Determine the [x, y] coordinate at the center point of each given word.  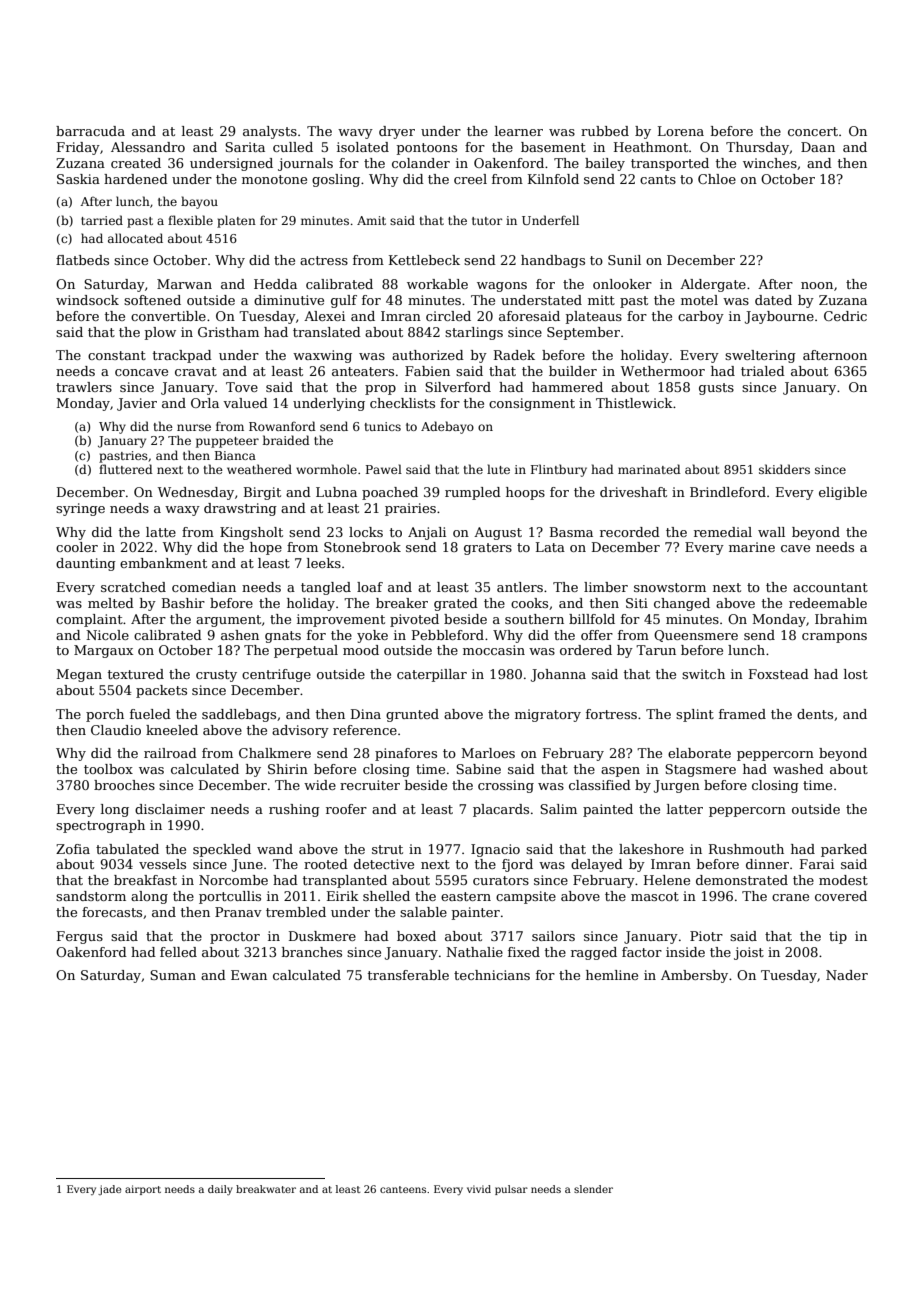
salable [423, 912]
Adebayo [447, 427]
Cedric [845, 316]
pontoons [427, 149]
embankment [163, 563]
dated [773, 300]
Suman [173, 975]
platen [236, 221]
